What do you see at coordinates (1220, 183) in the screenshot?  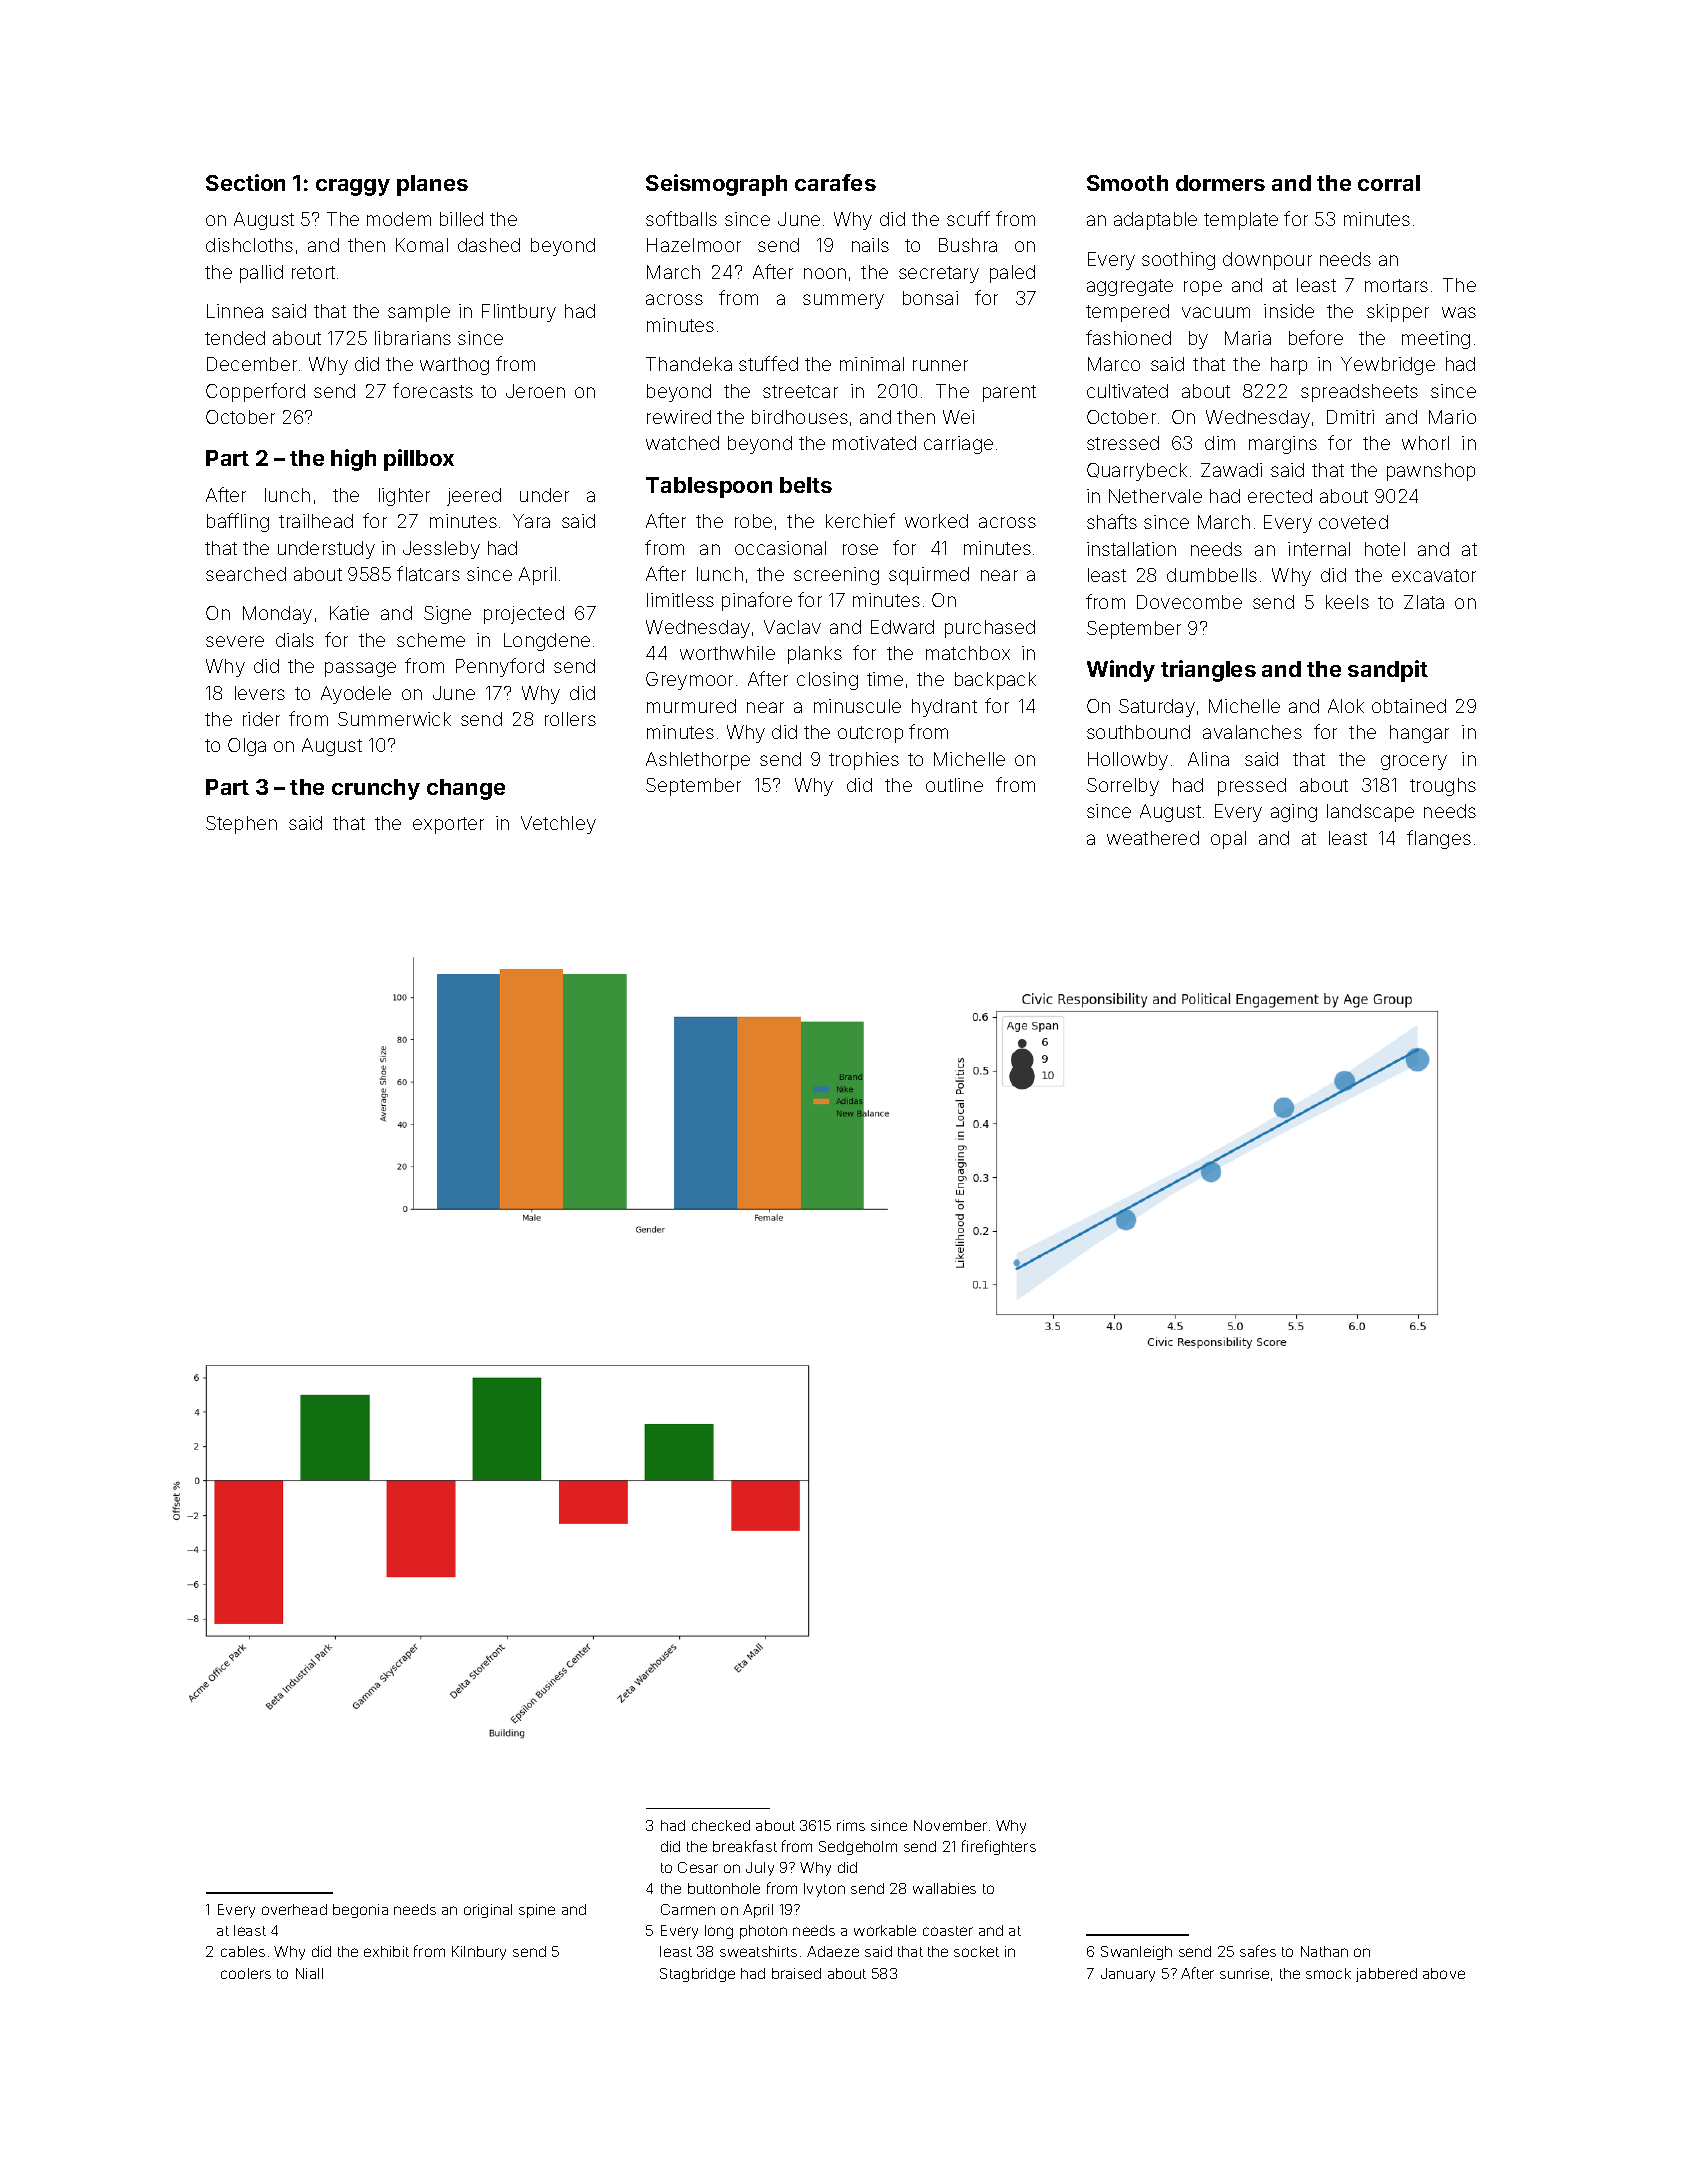 I see `dormers` at bounding box center [1220, 183].
